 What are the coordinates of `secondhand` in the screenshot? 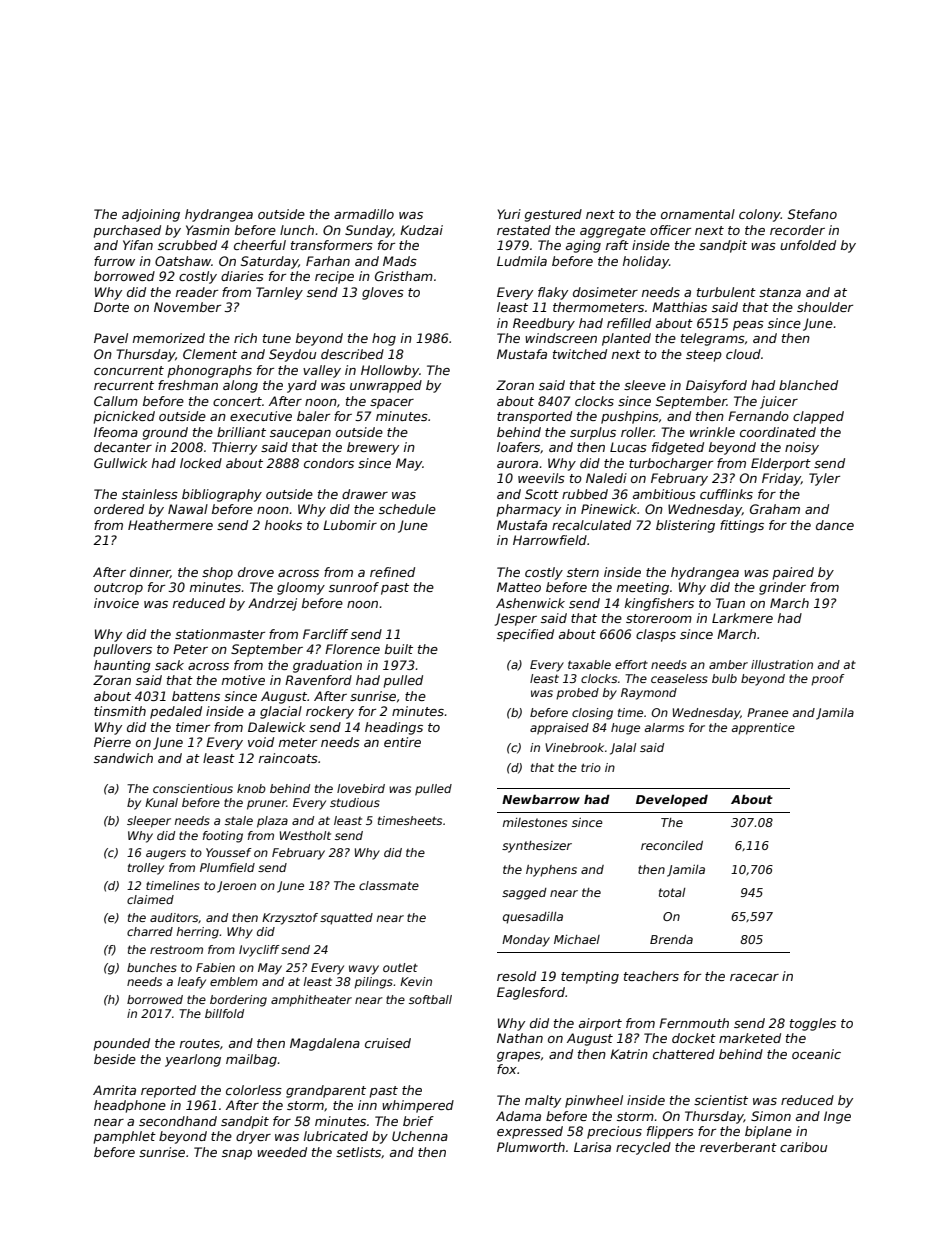 It's located at (178, 1121).
